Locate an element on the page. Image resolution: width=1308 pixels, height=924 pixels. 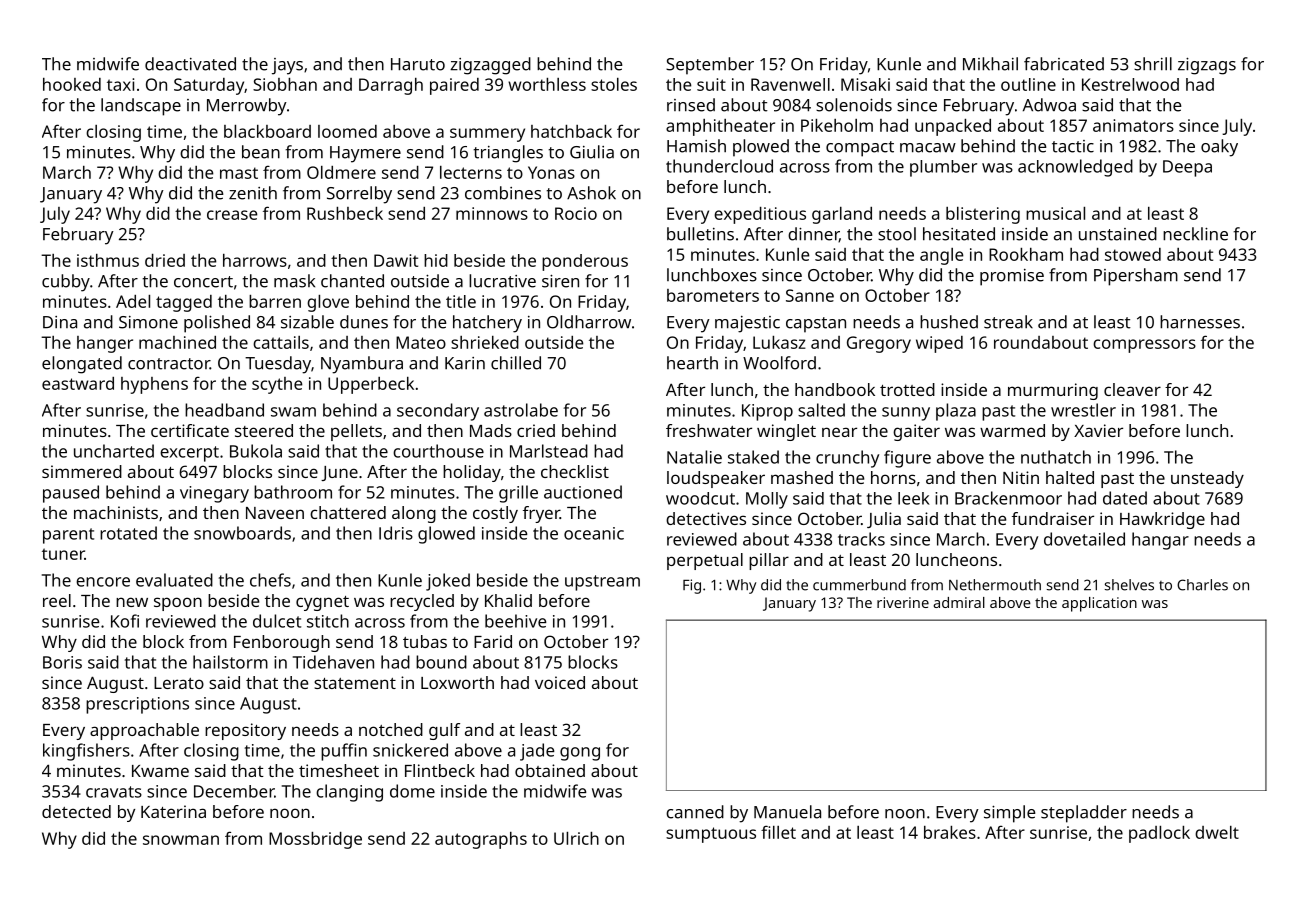
checklist is located at coordinates (575, 471).
